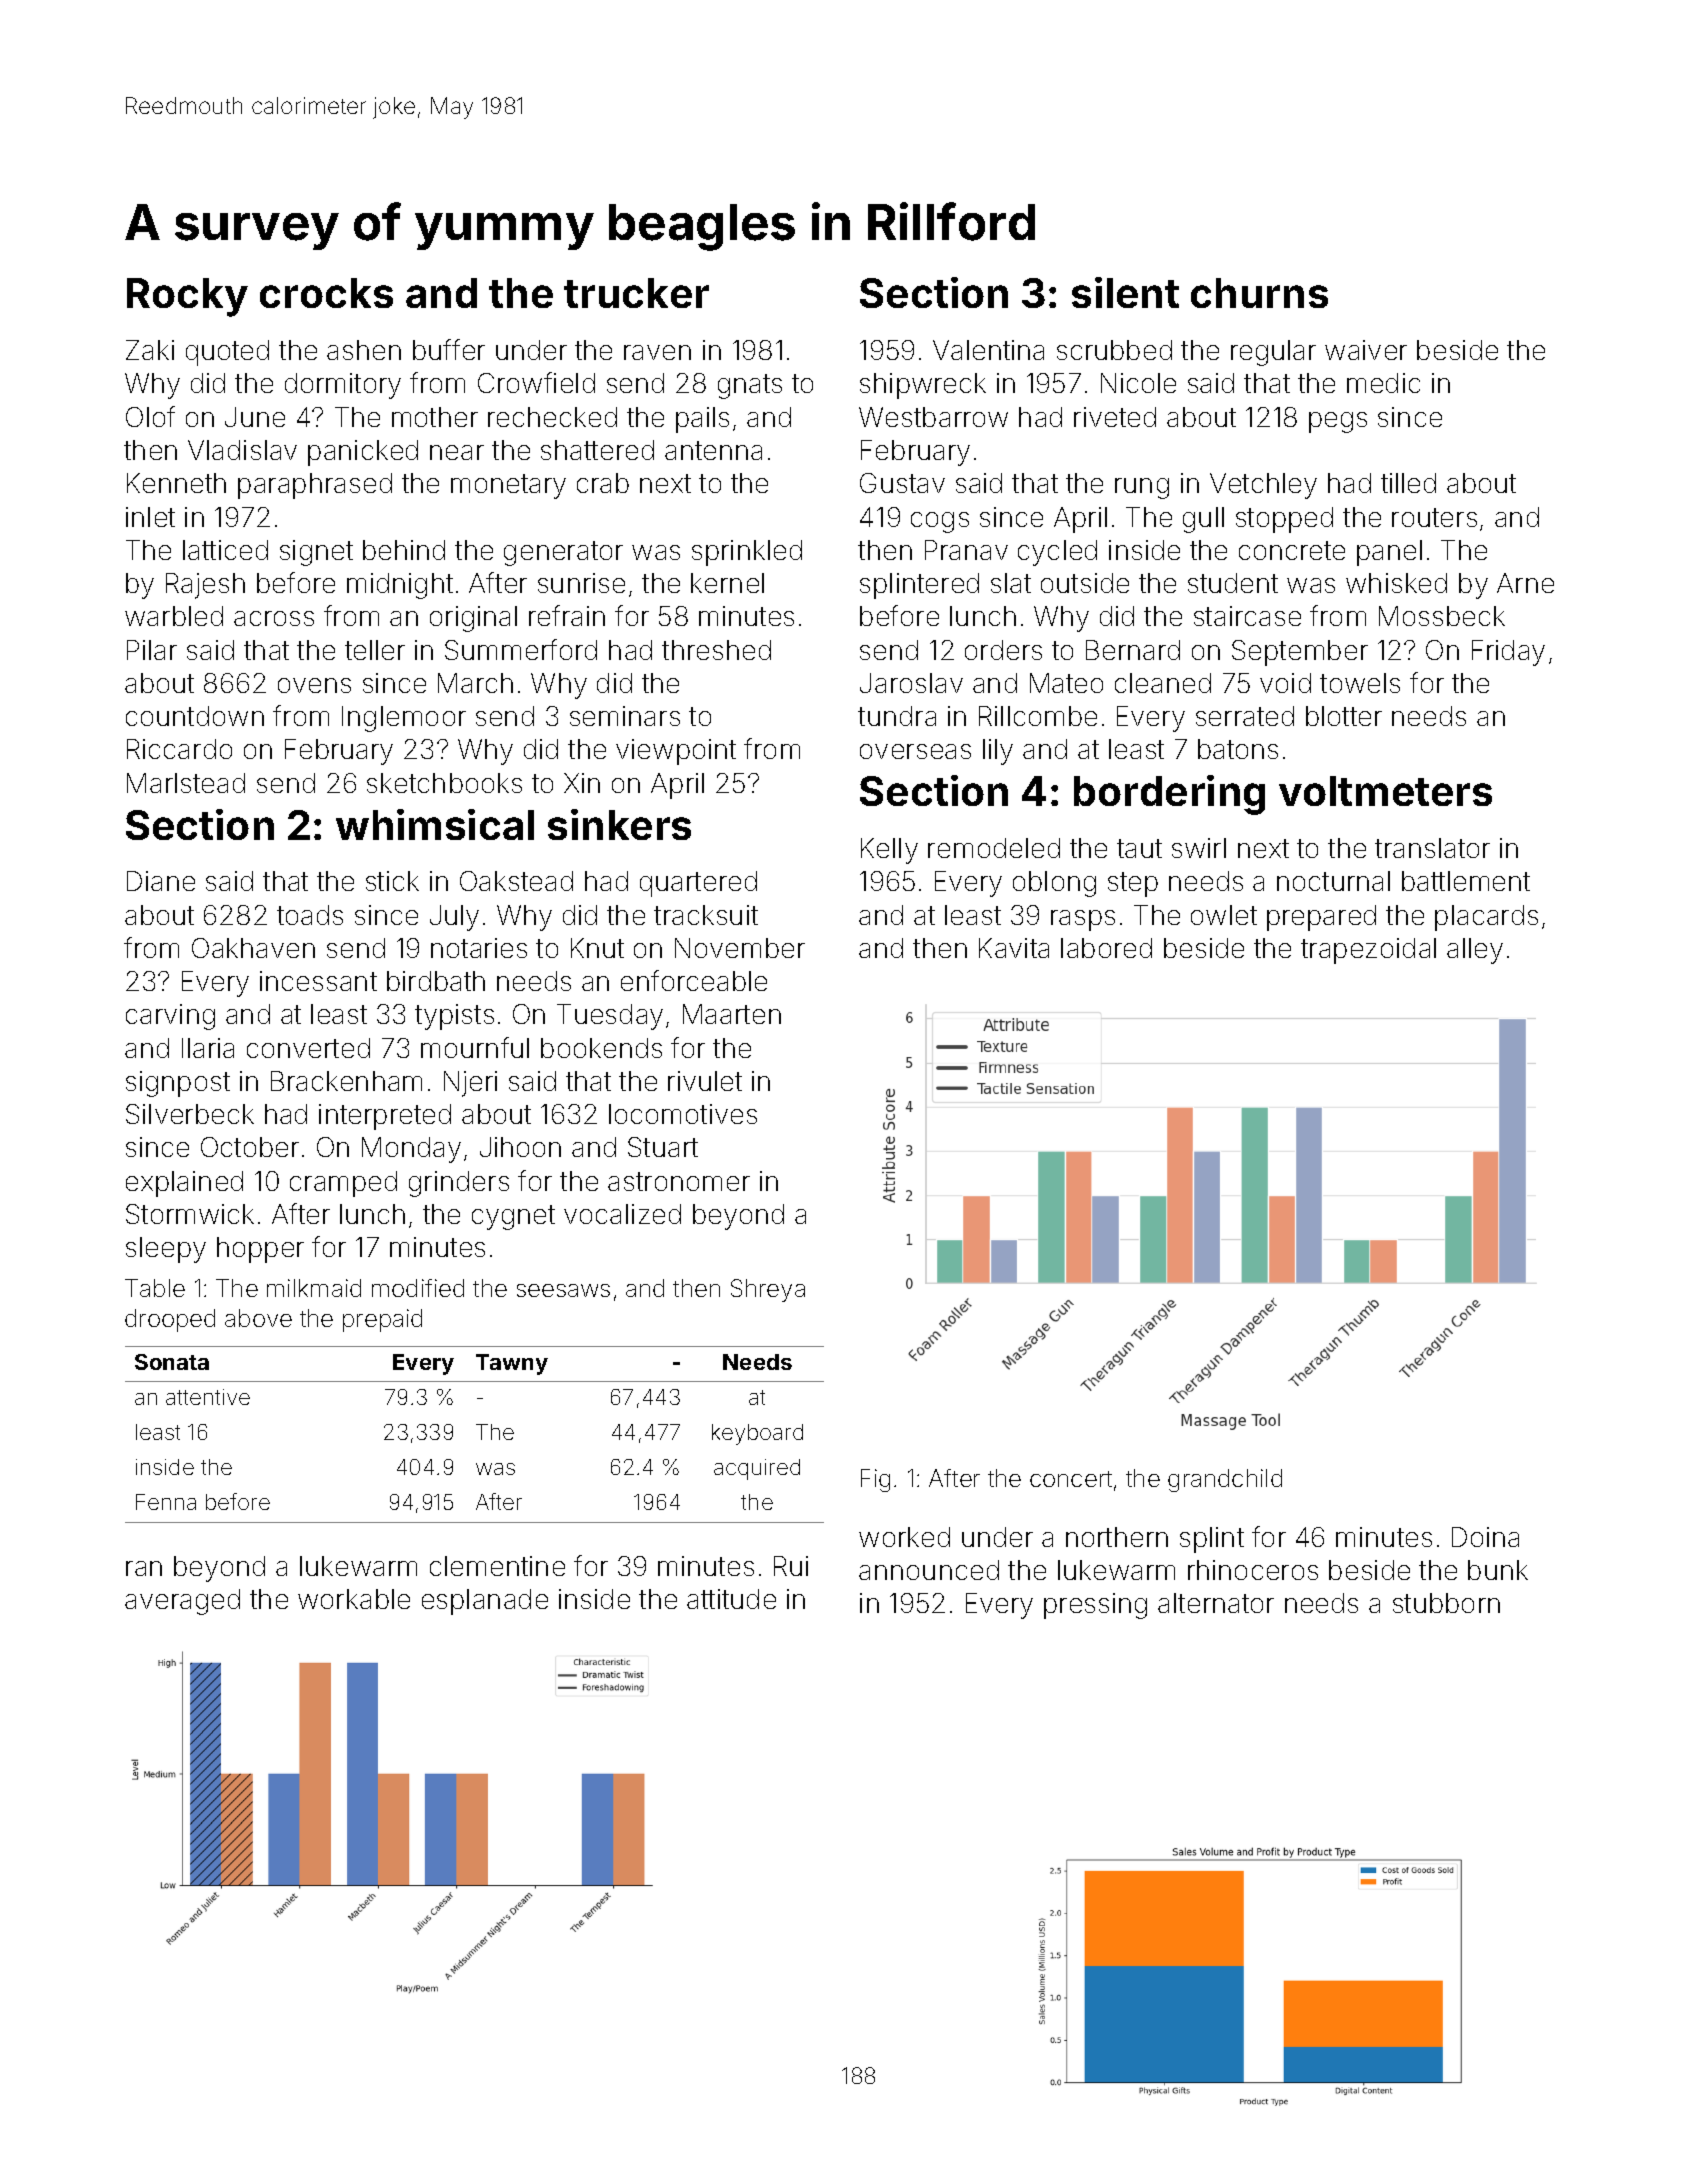 The width and height of the image is (1683, 2178). Describe the element at coordinates (392, 881) in the image. I see `stick` at that location.
